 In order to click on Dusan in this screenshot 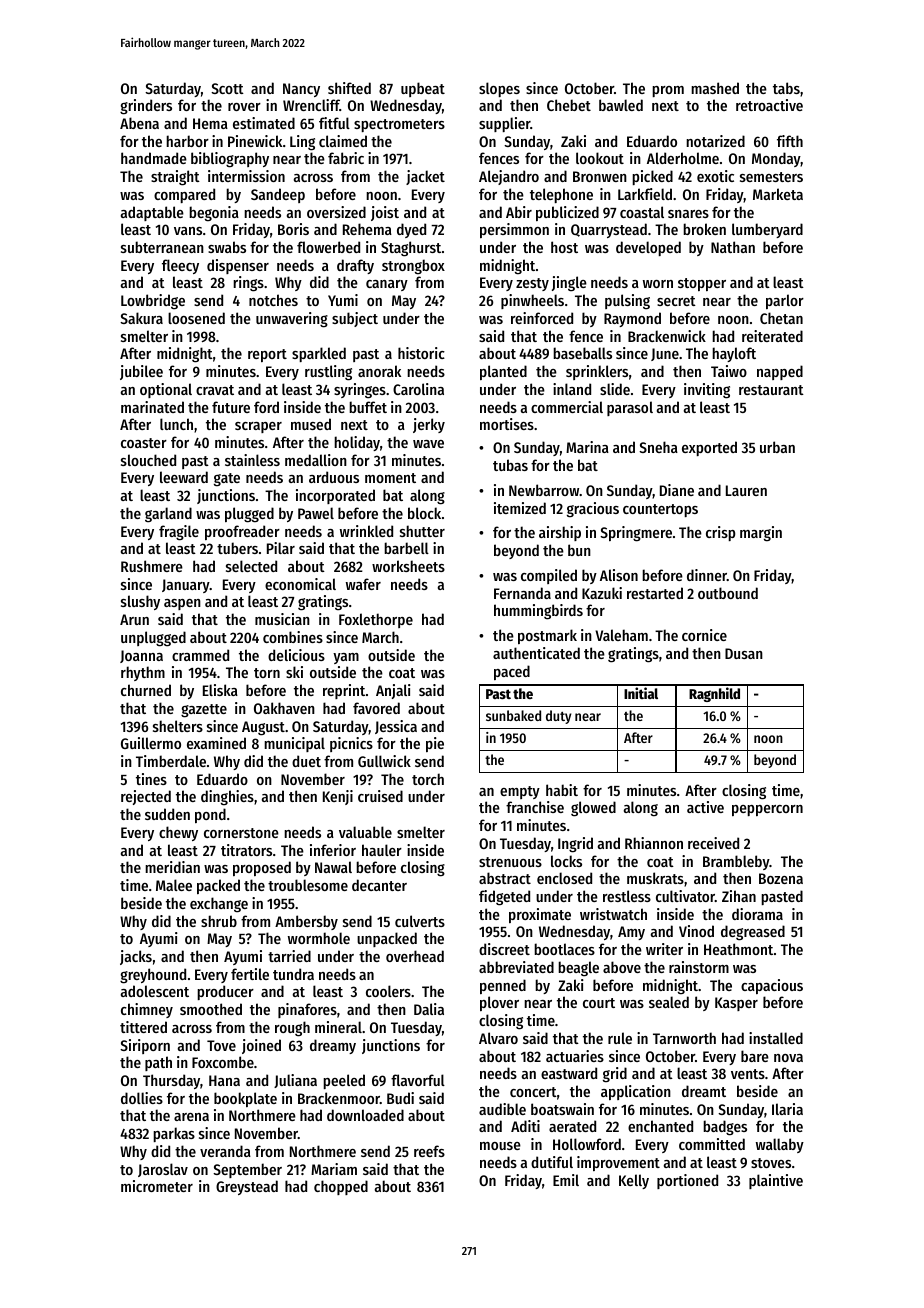, I will do `click(744, 653)`.
